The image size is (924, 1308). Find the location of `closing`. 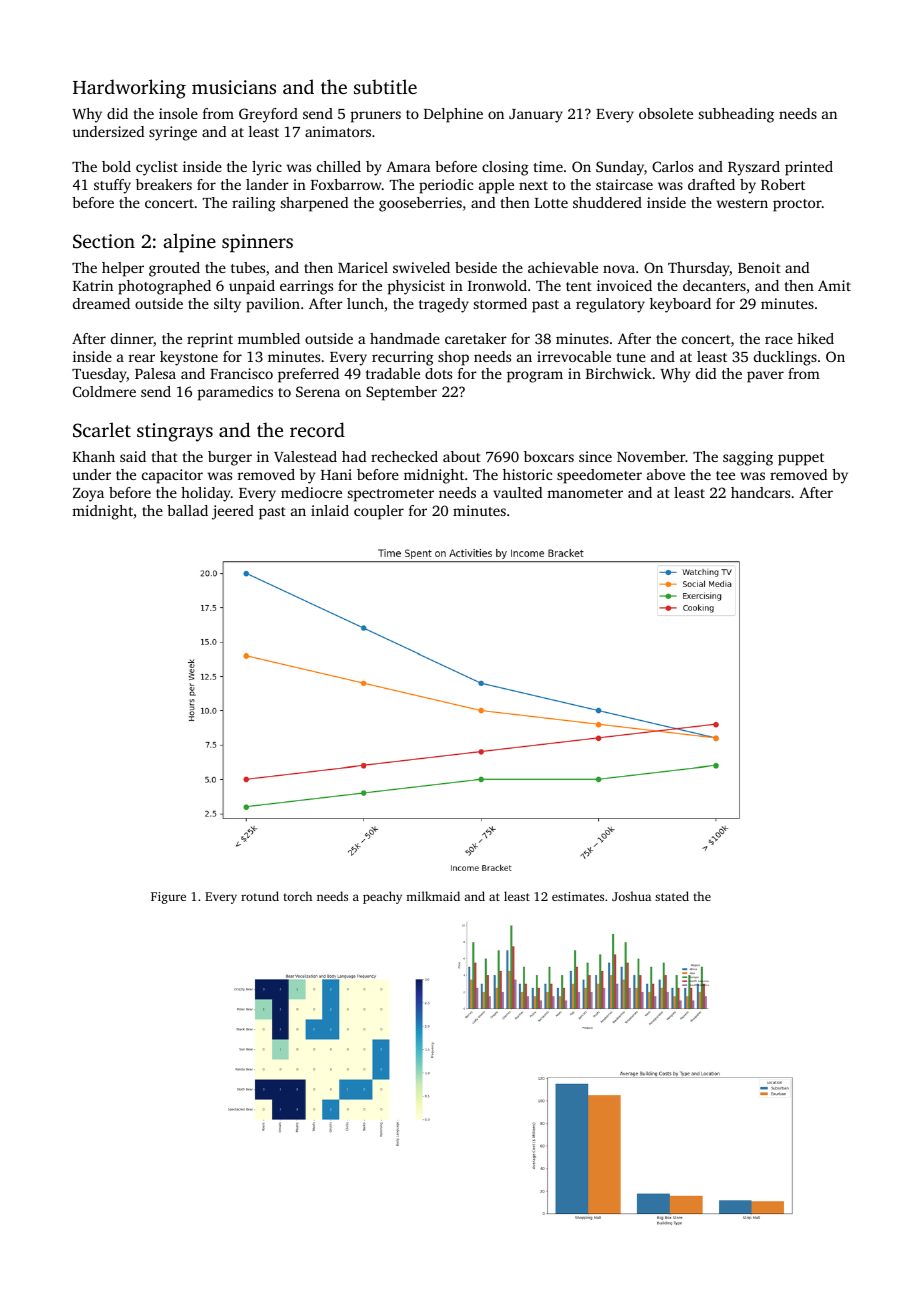

closing is located at coordinates (505, 168).
